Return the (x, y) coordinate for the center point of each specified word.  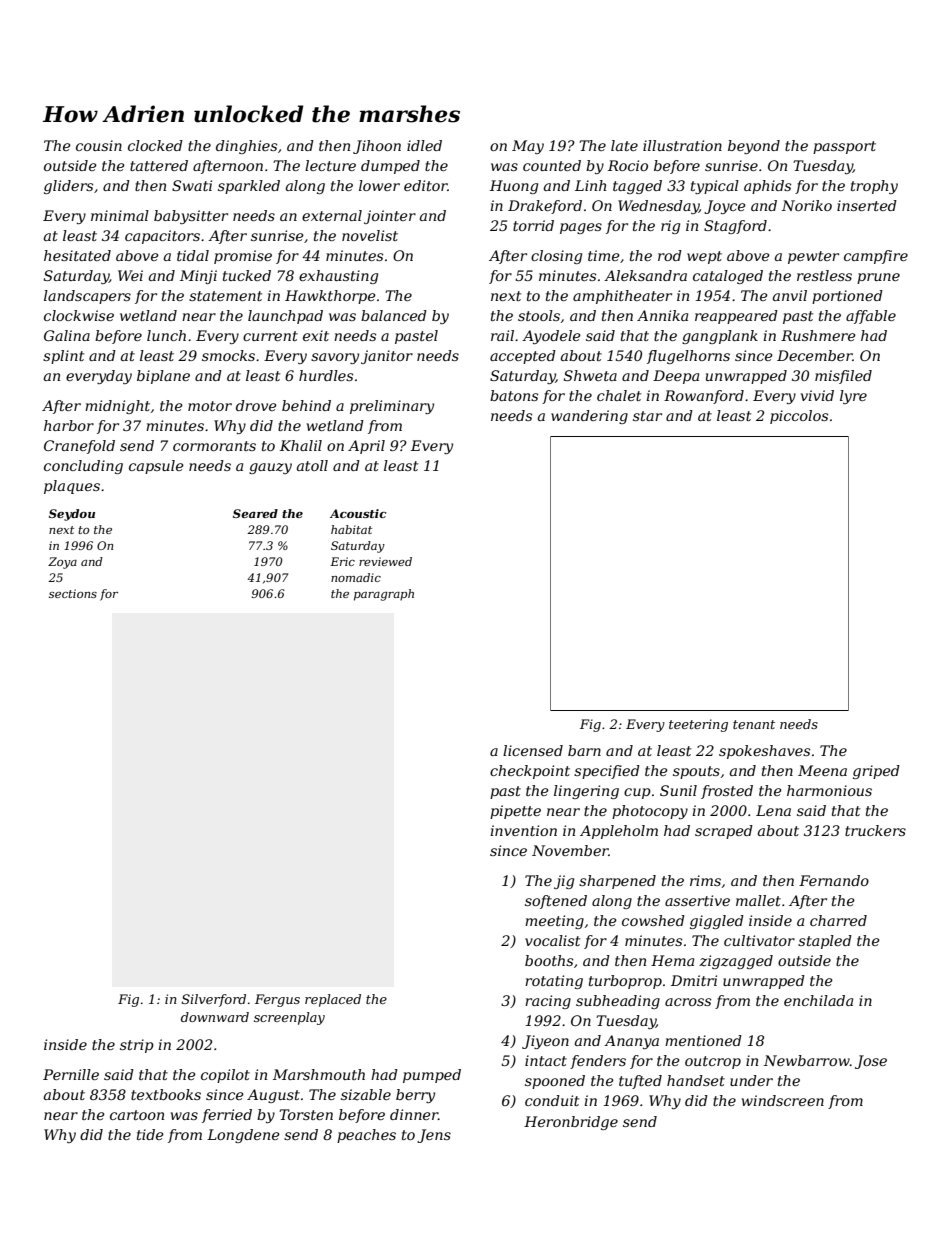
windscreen (783, 1100)
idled (424, 145)
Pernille (71, 1074)
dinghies (246, 147)
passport (844, 147)
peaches (366, 1136)
